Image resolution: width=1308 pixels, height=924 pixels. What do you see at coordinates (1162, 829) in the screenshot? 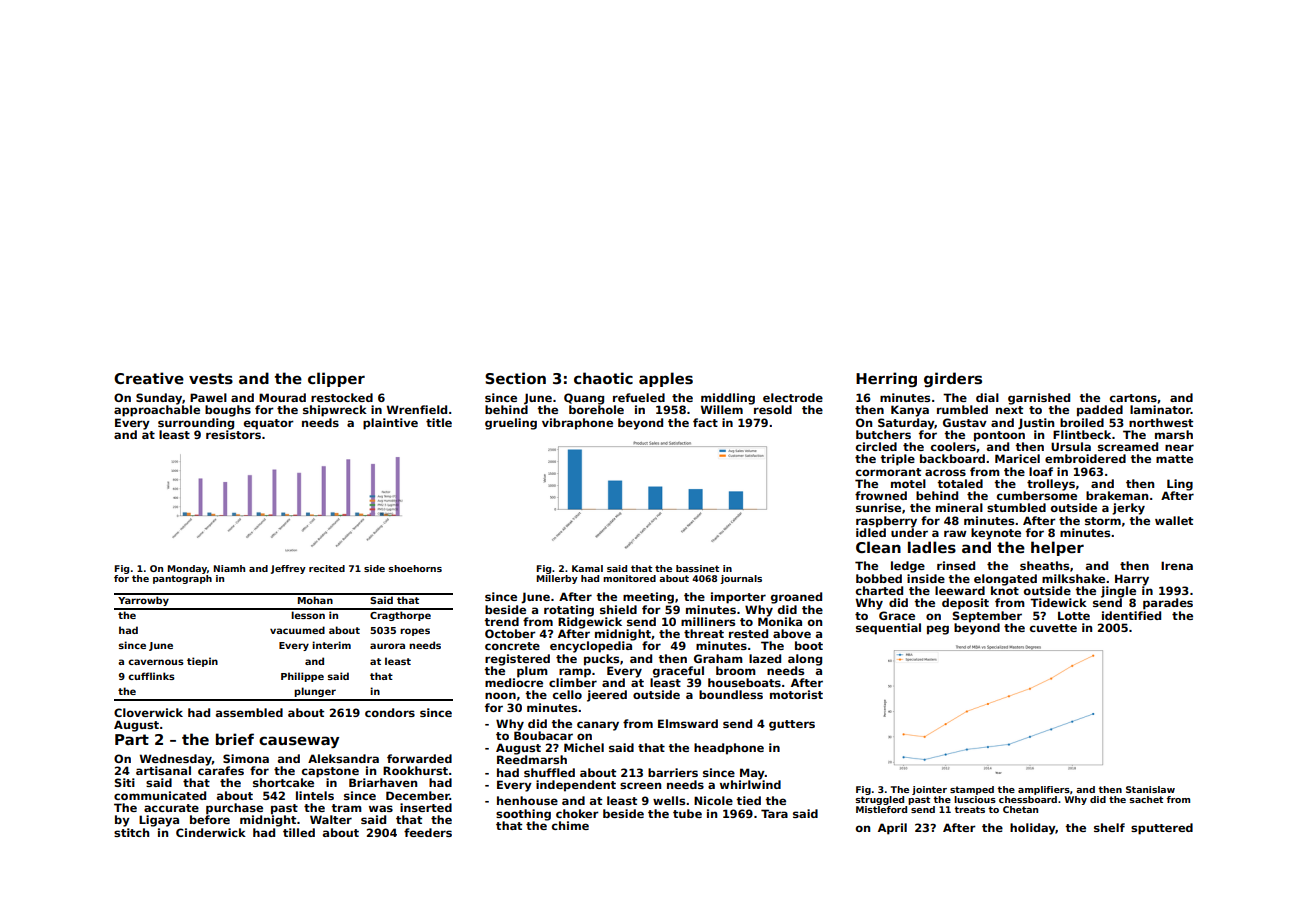
I see `sputtered` at bounding box center [1162, 829].
